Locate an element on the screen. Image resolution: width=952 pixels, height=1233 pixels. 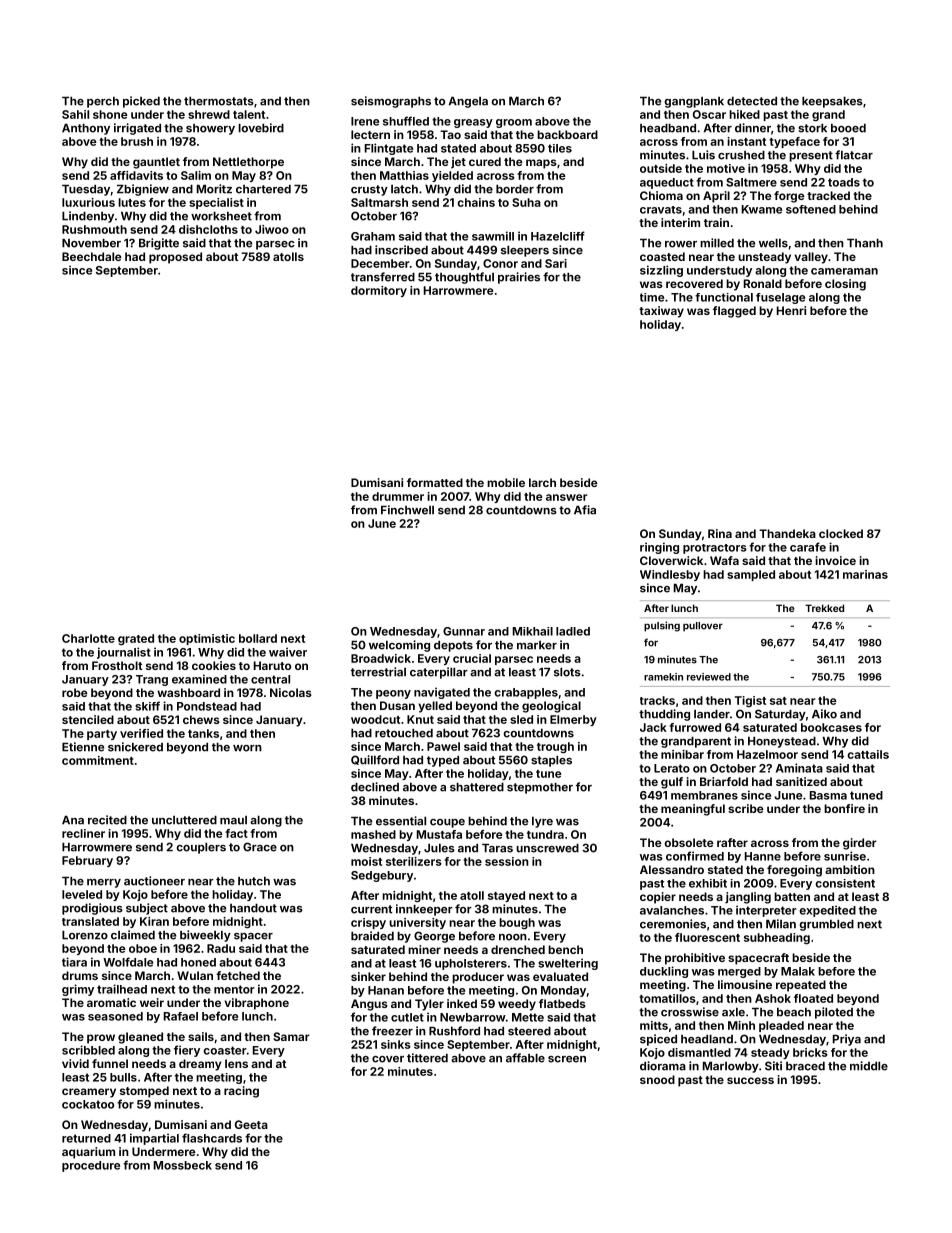
auctioneer is located at coordinates (154, 881).
